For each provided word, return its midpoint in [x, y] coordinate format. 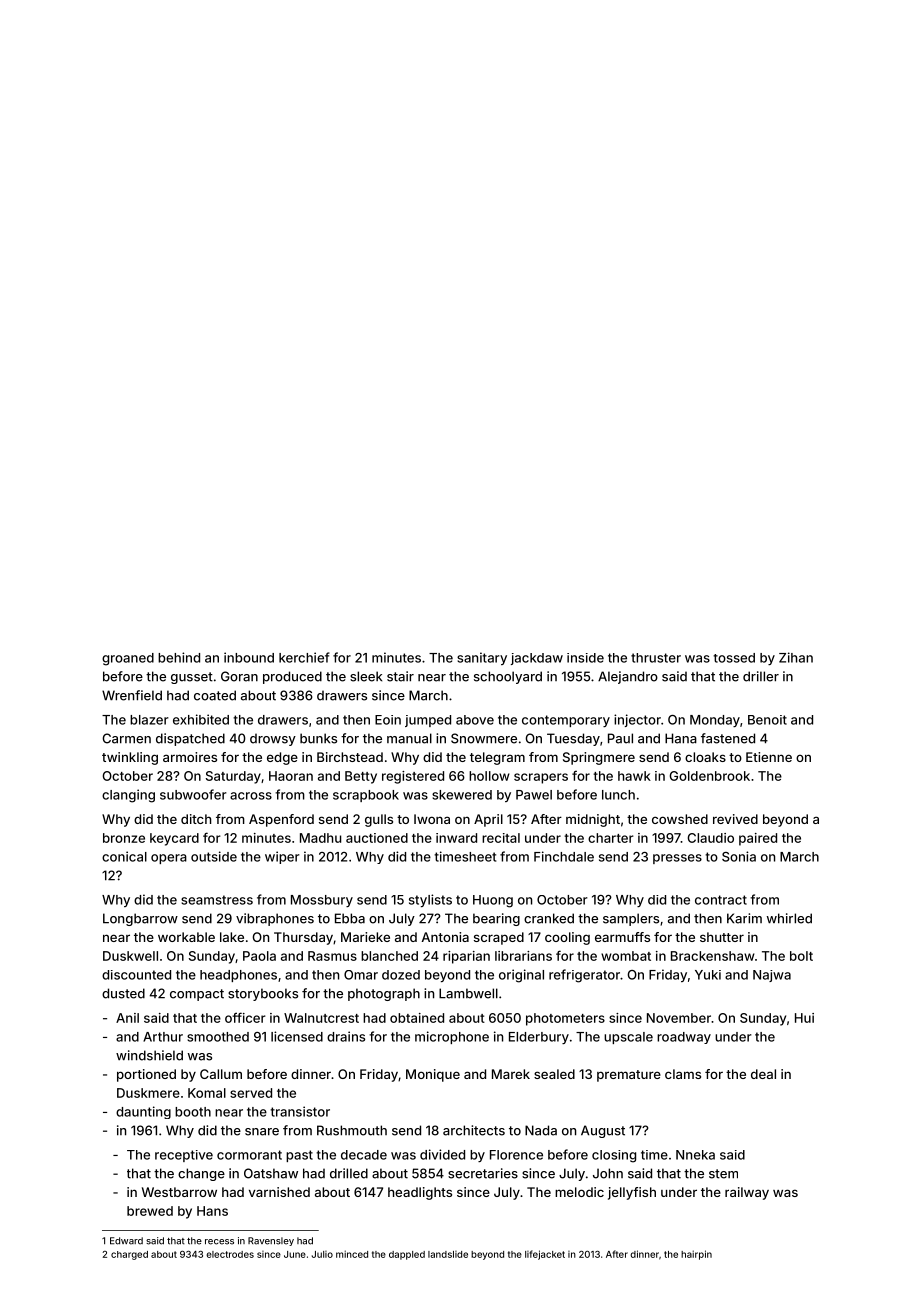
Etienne [769, 757]
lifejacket [545, 1255]
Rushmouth [352, 1130]
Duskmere [148, 1093]
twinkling [130, 758]
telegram [497, 758]
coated [215, 695]
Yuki [708, 975]
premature [629, 1076]
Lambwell [468, 993]
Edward [126, 1241]
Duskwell [130, 956]
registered [413, 777]
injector [637, 720]
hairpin [696, 1255]
